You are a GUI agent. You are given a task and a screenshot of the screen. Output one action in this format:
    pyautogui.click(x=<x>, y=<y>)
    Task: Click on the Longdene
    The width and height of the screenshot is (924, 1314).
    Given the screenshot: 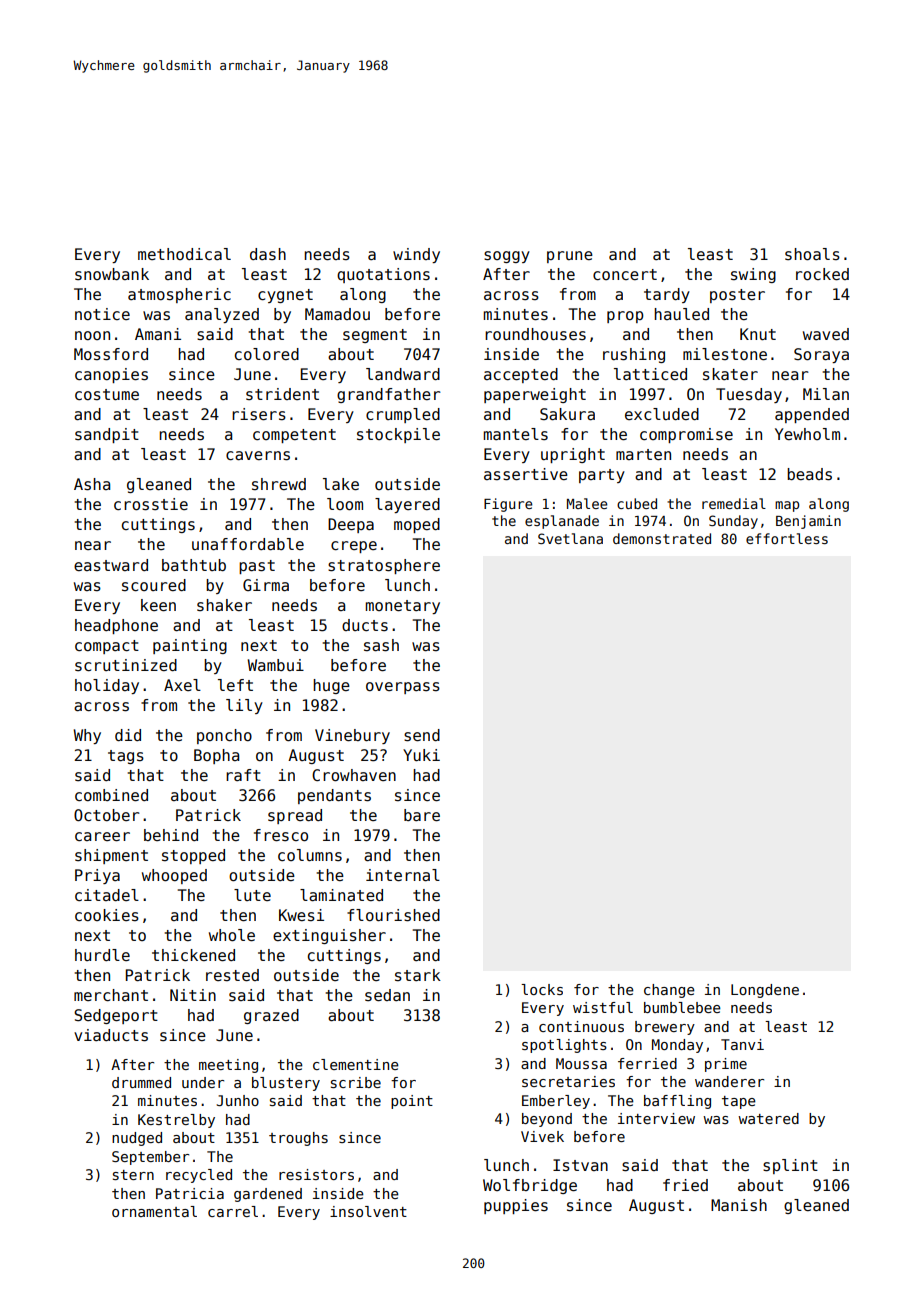 What is the action you would take?
    pyautogui.click(x=765, y=991)
